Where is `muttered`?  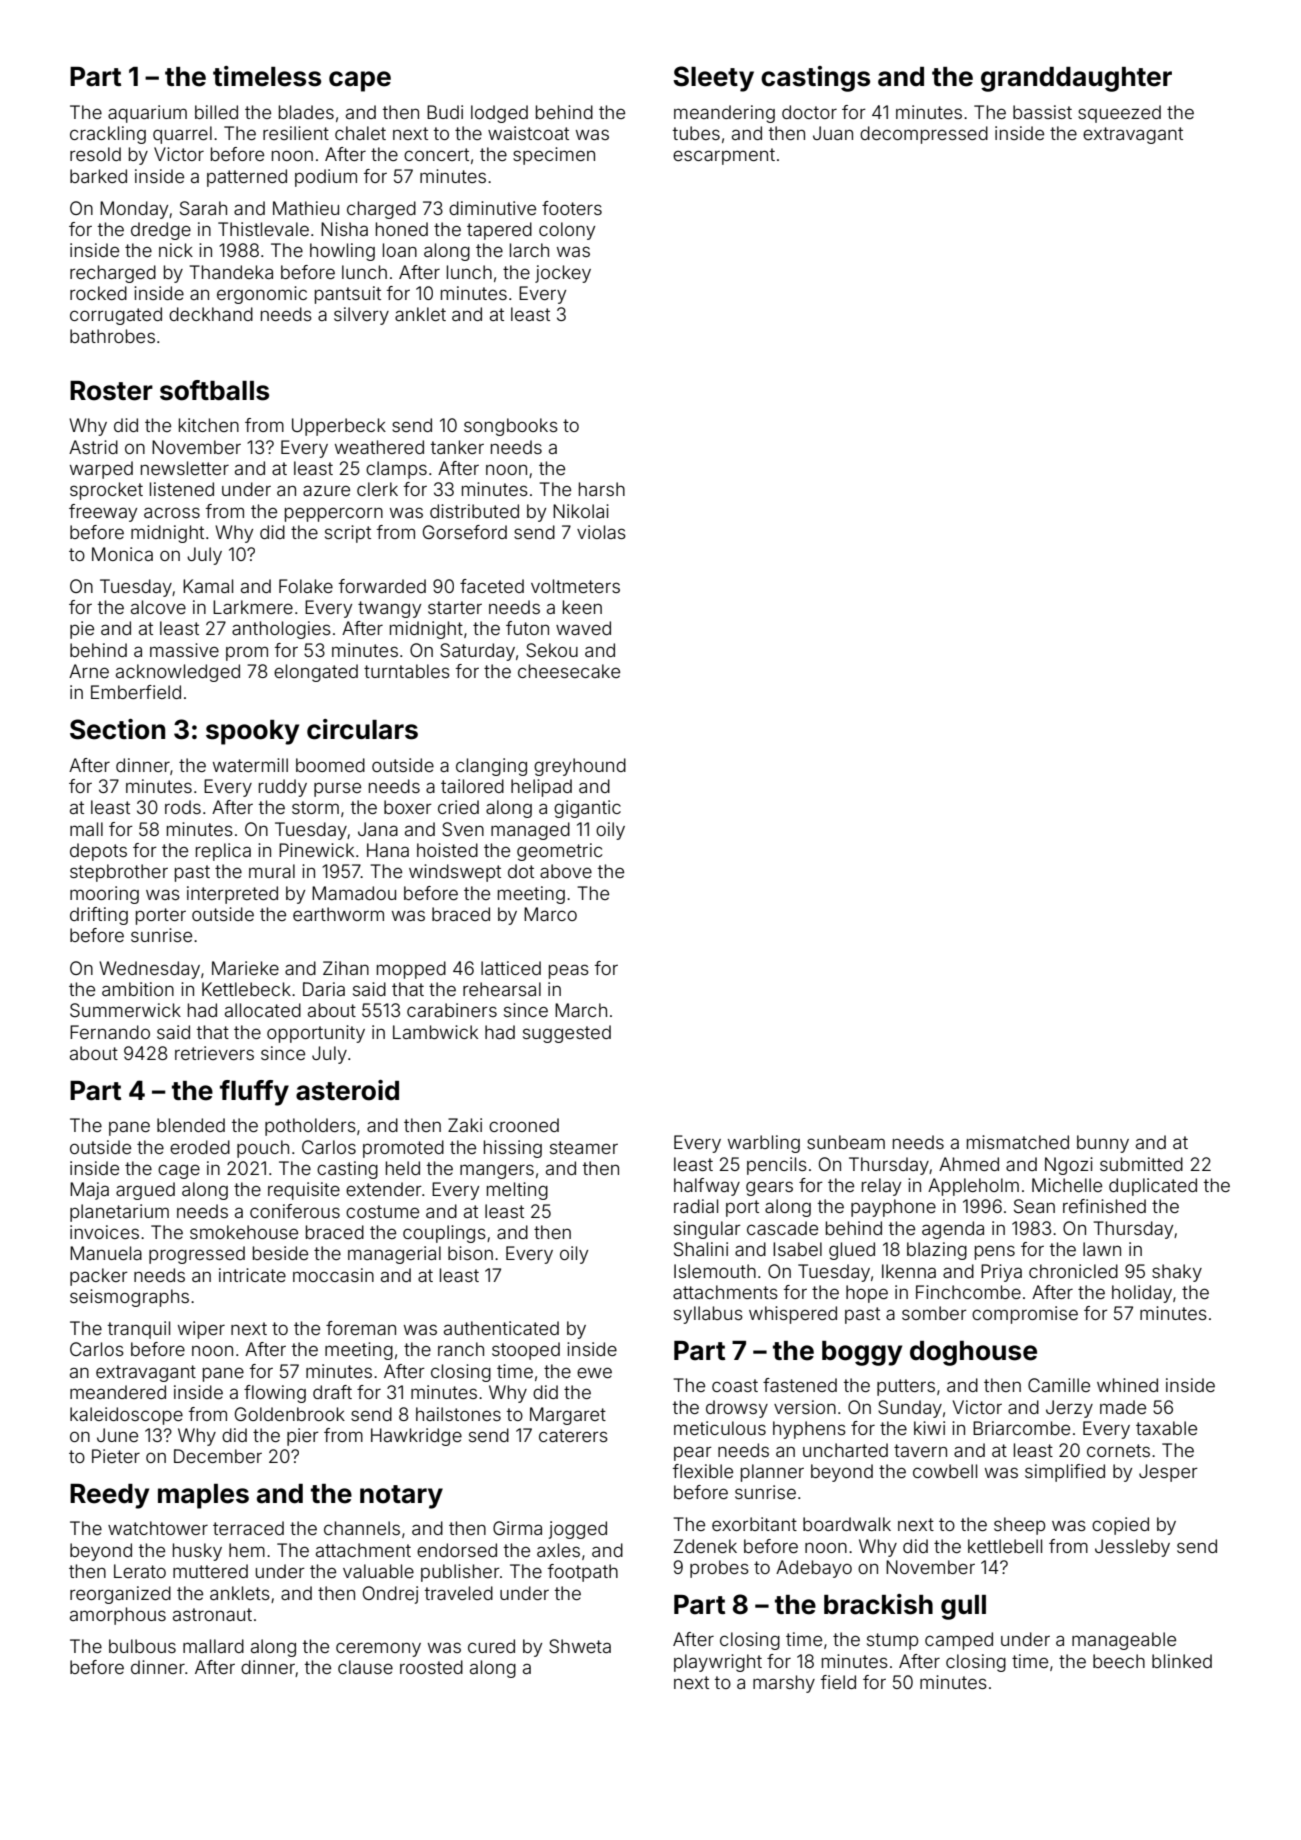 muttered is located at coordinates (210, 1571).
